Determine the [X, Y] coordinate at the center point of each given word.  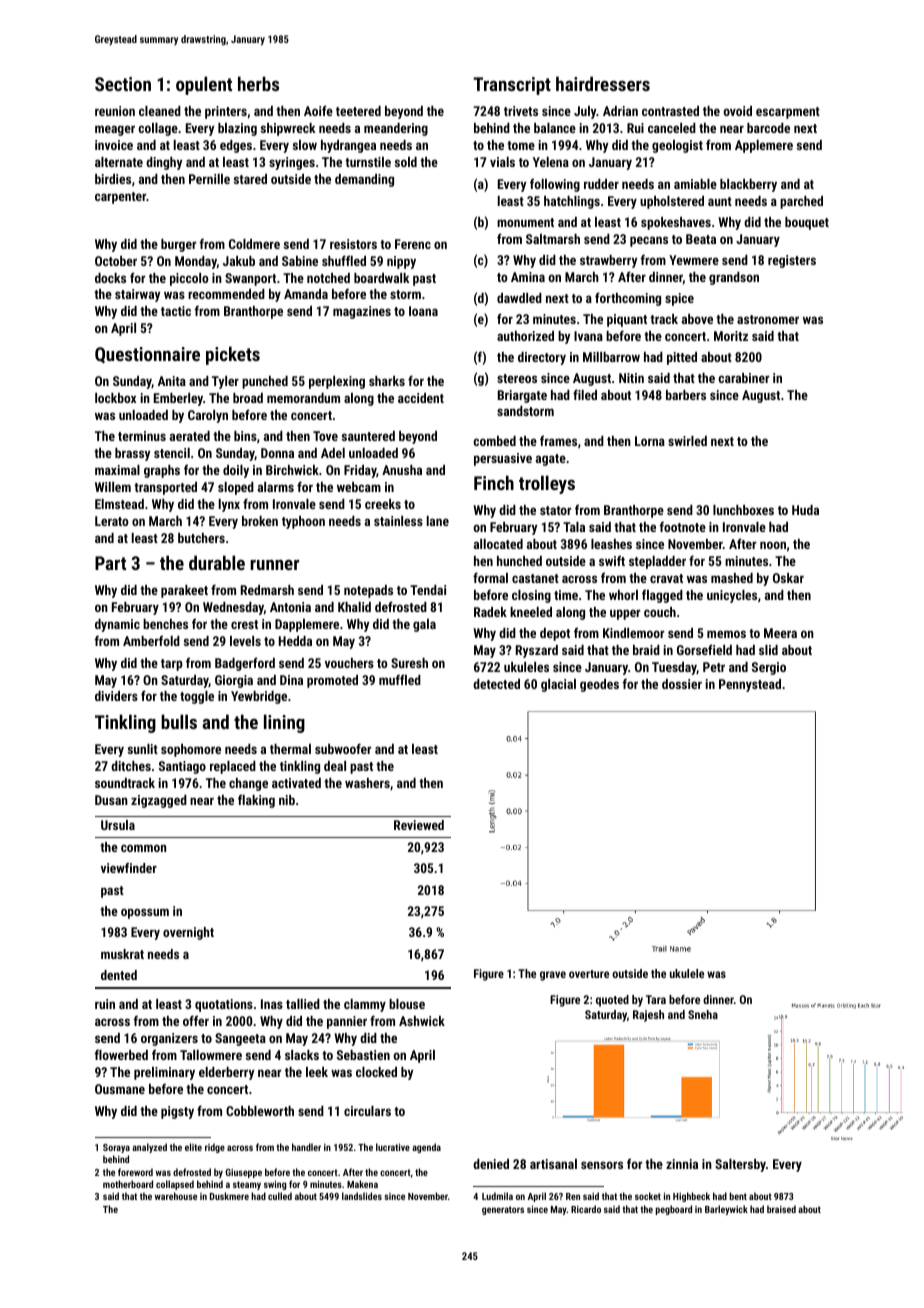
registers [792, 261]
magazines [362, 312]
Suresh [409, 663]
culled [280, 1196]
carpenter [120, 198]
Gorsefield [704, 649]
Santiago [182, 767]
